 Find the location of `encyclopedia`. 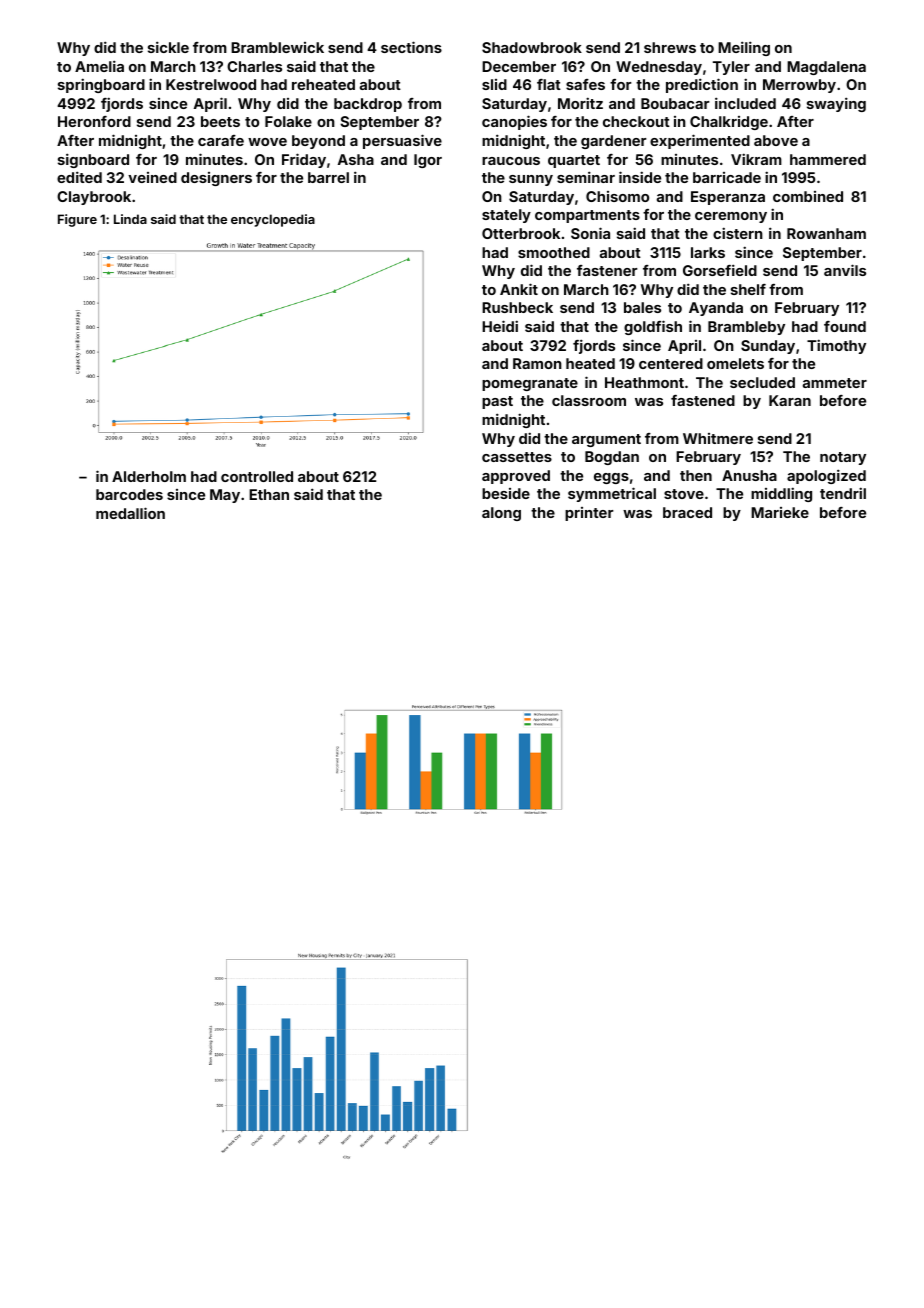

encyclopedia is located at coordinates (273, 220).
